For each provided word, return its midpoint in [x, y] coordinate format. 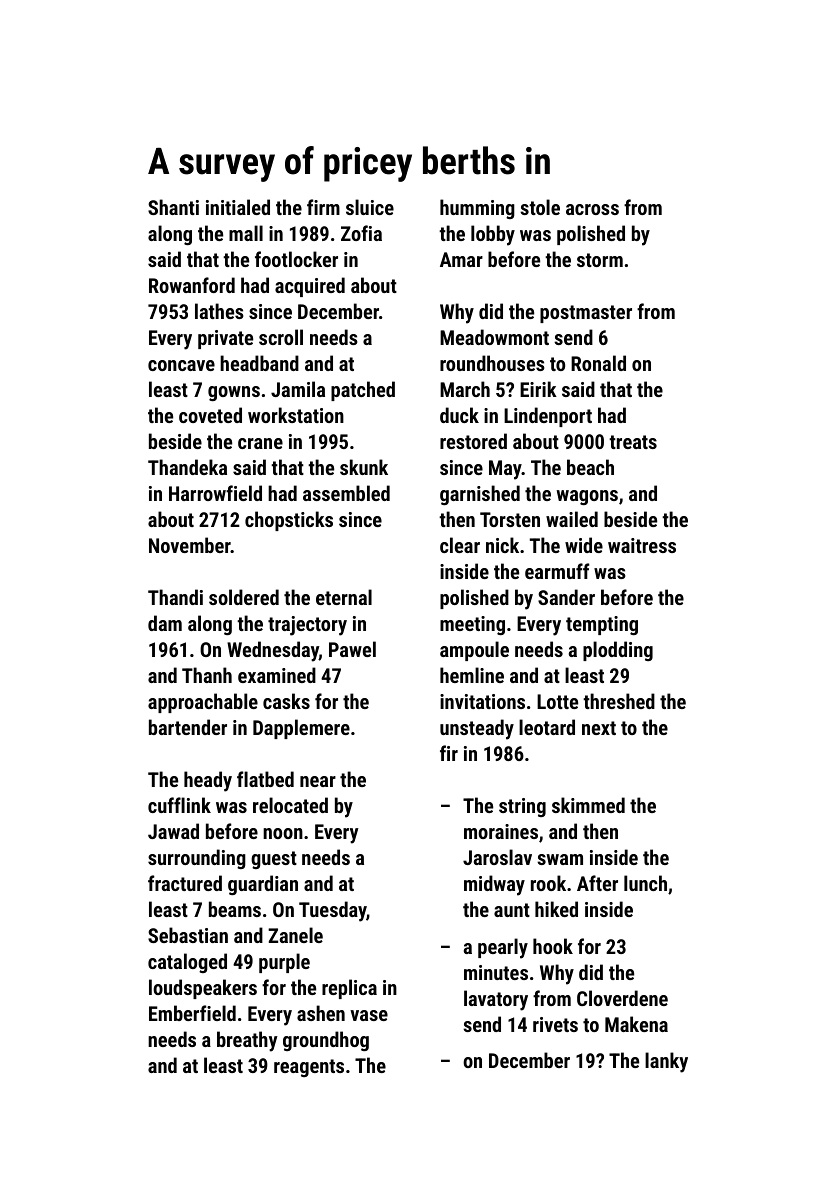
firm [323, 207]
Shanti [173, 207]
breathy [247, 1041]
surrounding [197, 859]
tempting [602, 625]
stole [540, 207]
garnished [480, 495]
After [597, 883]
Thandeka [187, 467]
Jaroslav [497, 857]
